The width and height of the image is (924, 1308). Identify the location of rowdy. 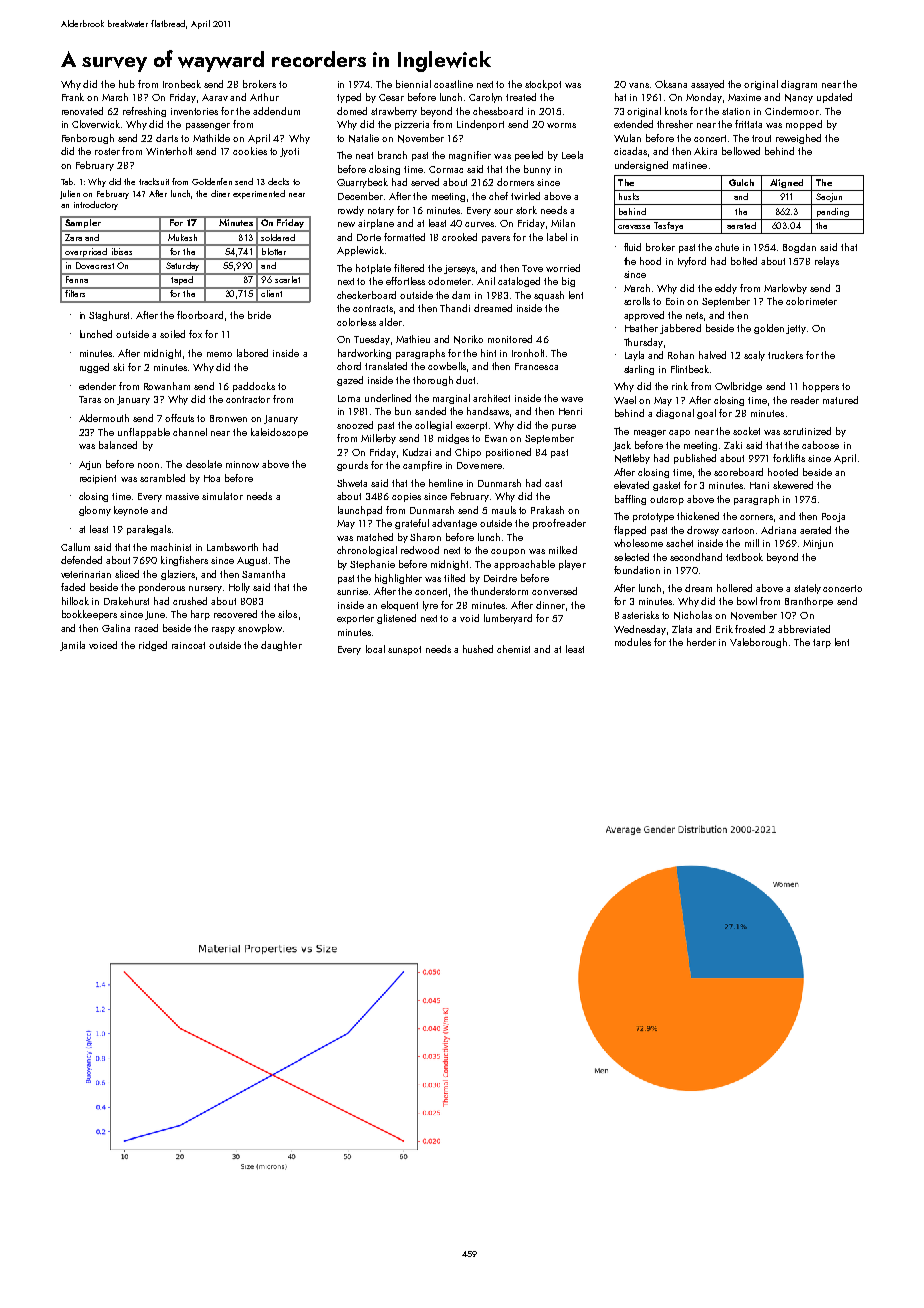
(351, 211).
